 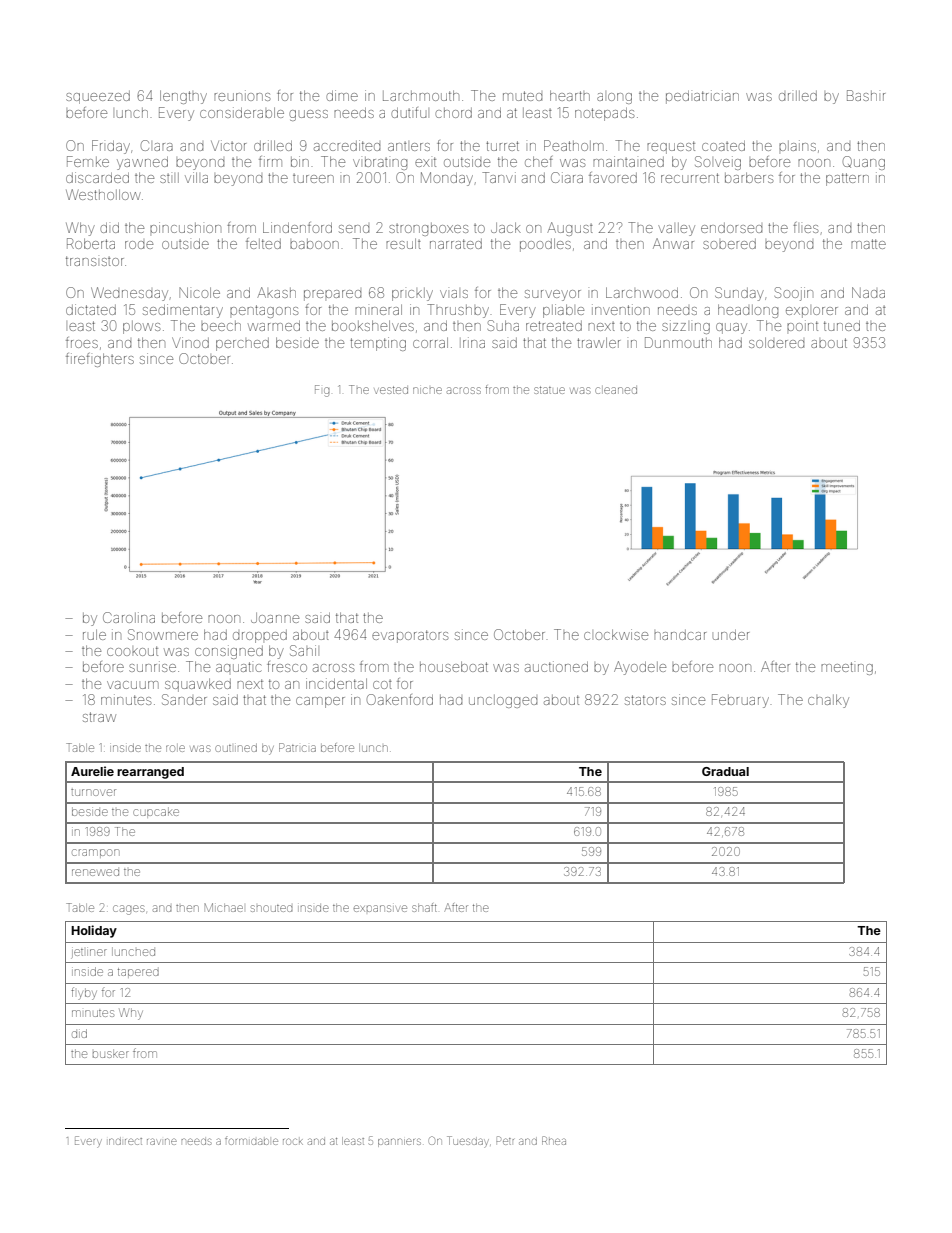 I want to click on Petr, so click(x=505, y=1140).
